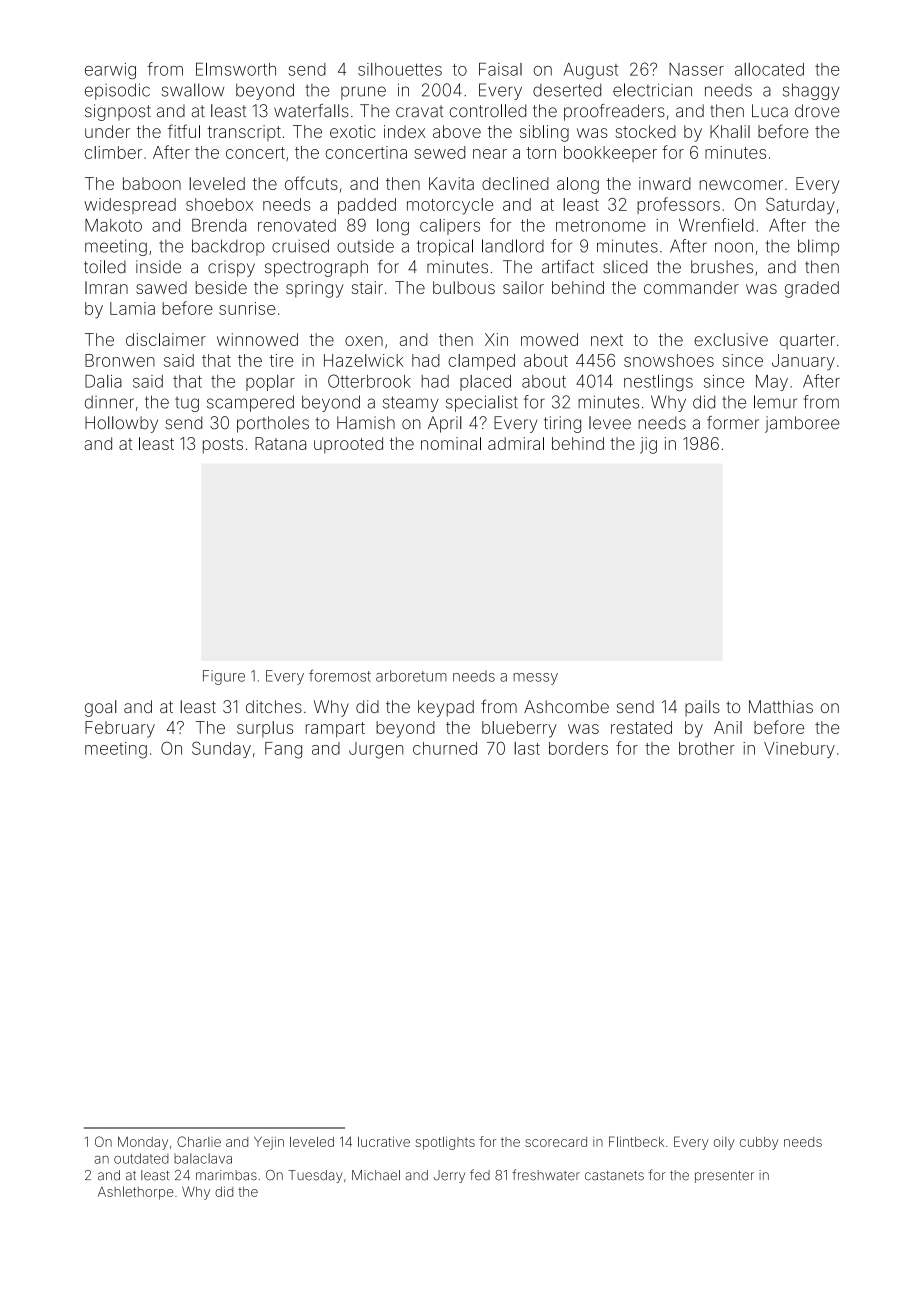  Describe the element at coordinates (136, 1193) in the page. I see `Ashlethorpe` at that location.
